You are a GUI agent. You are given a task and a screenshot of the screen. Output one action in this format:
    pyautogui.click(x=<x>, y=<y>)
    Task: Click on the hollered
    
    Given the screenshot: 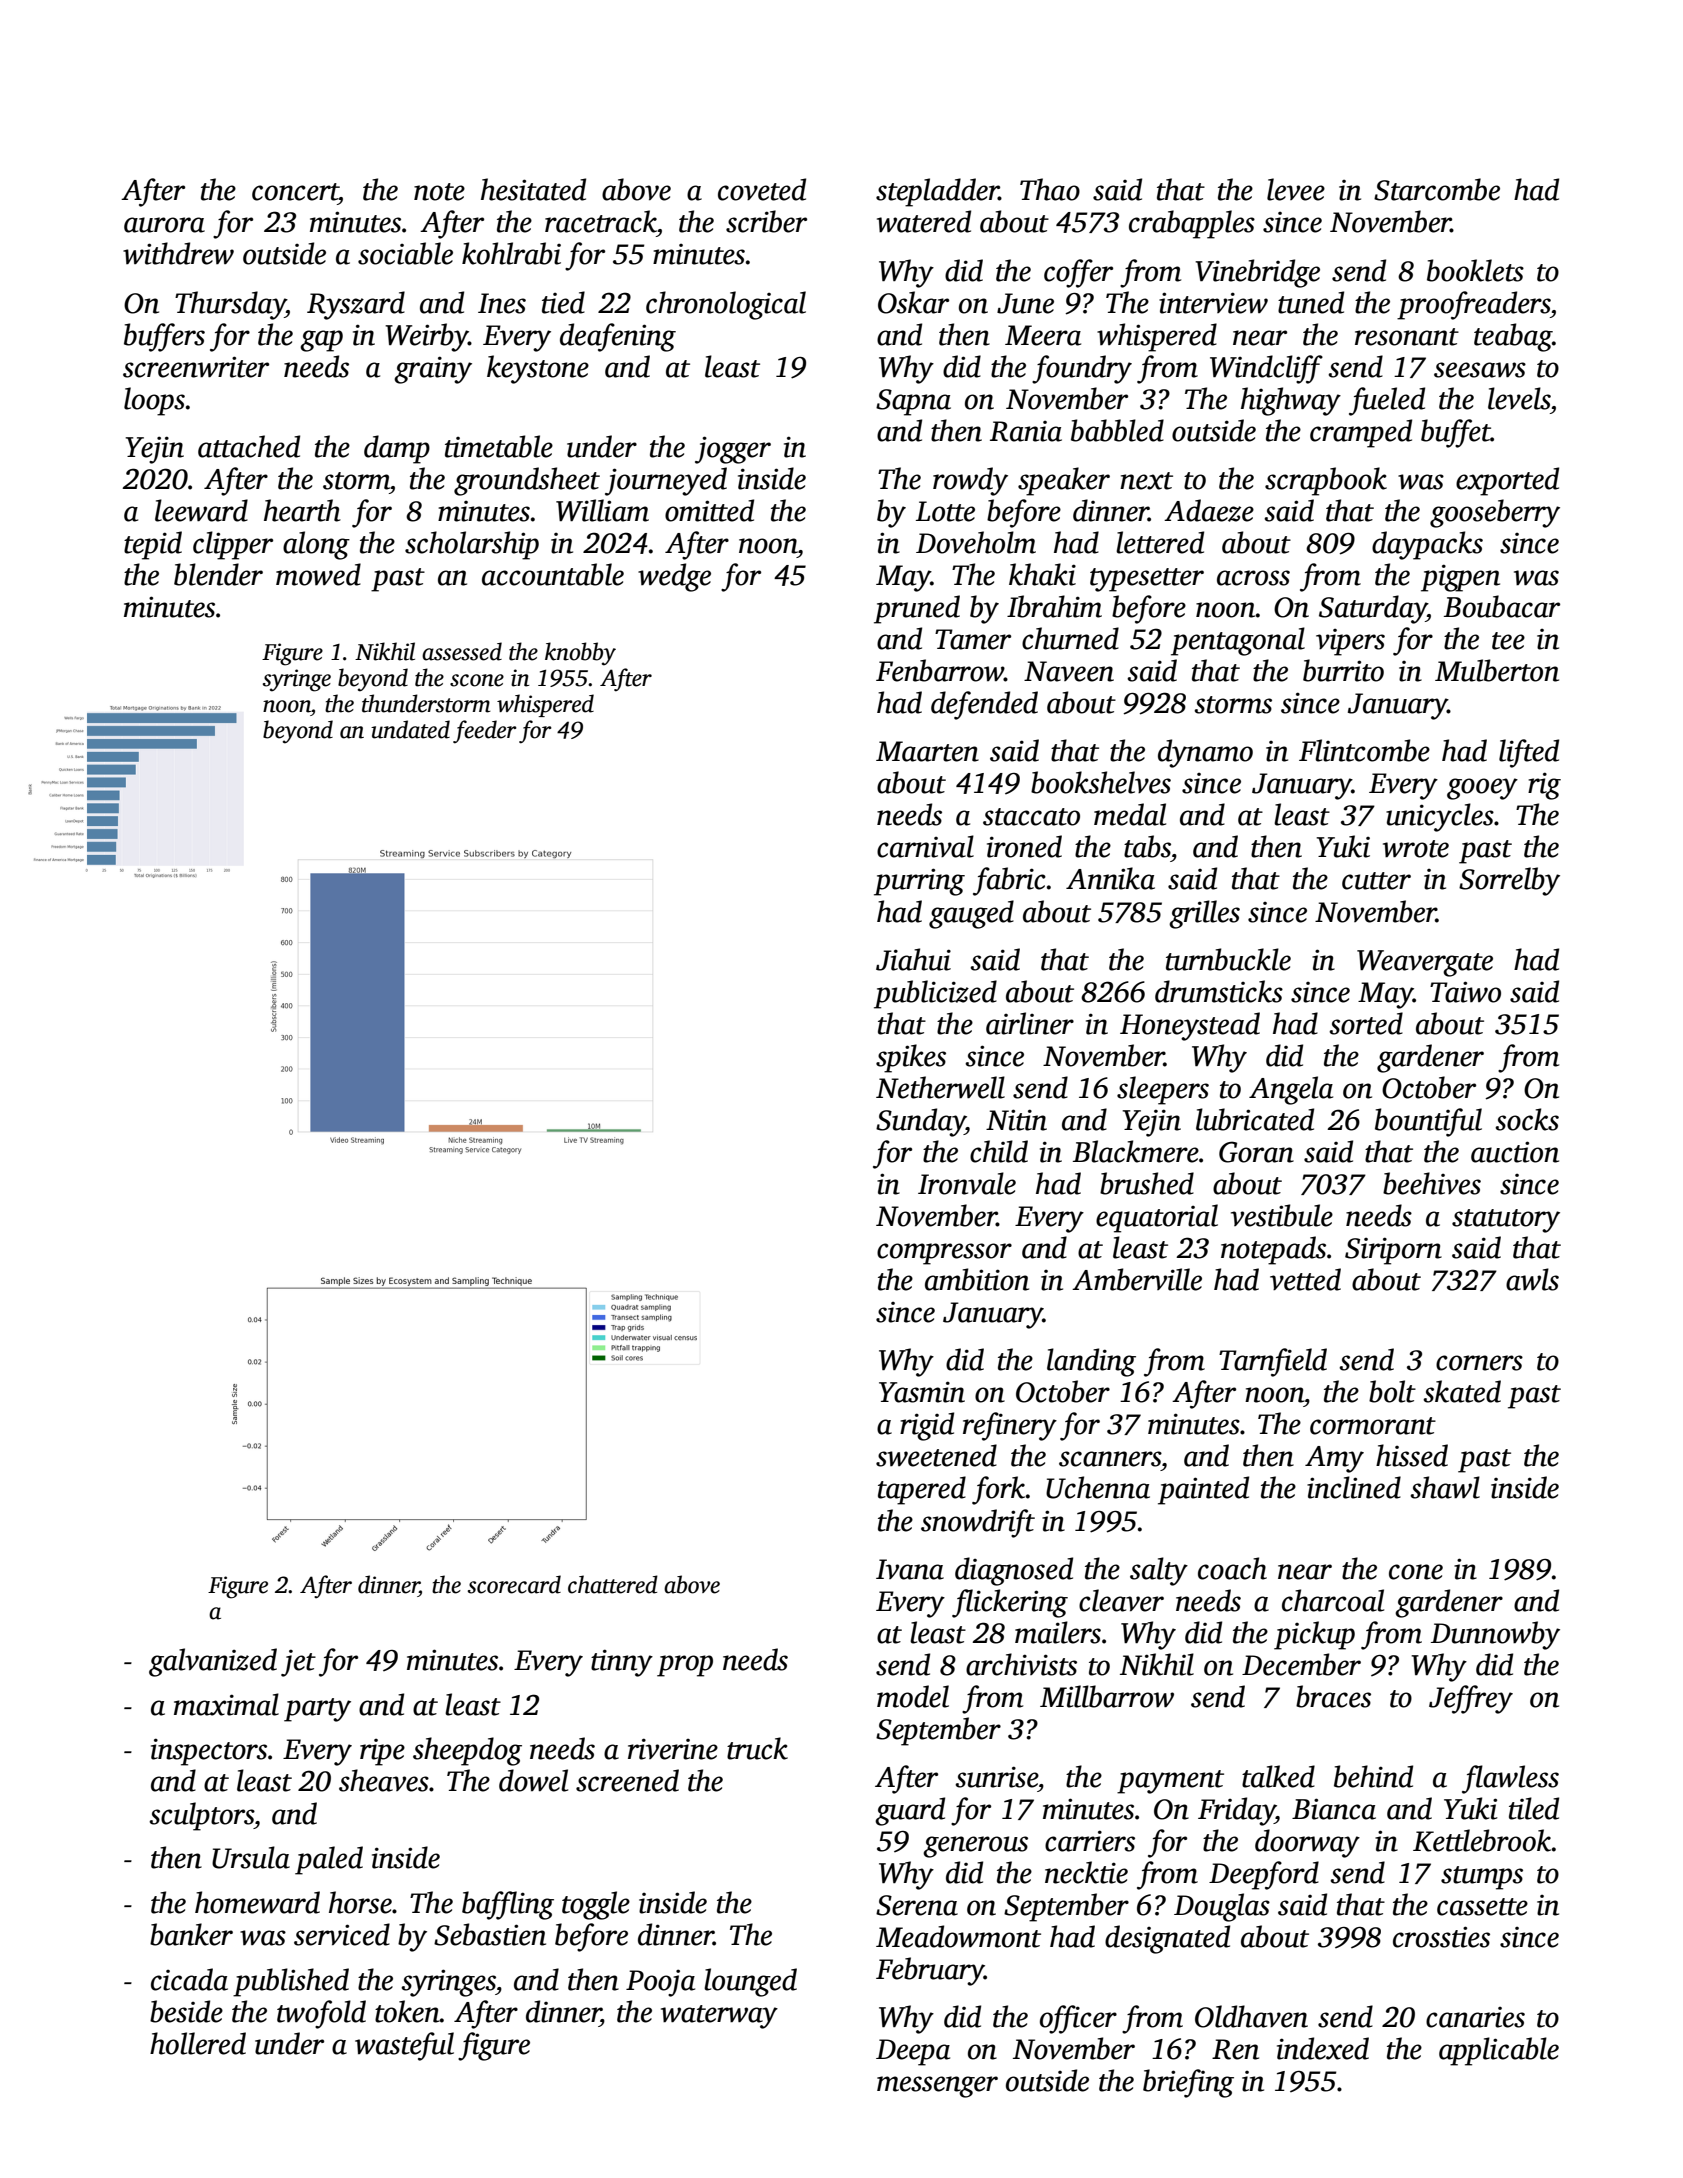 What is the action you would take?
    pyautogui.click(x=198, y=2043)
